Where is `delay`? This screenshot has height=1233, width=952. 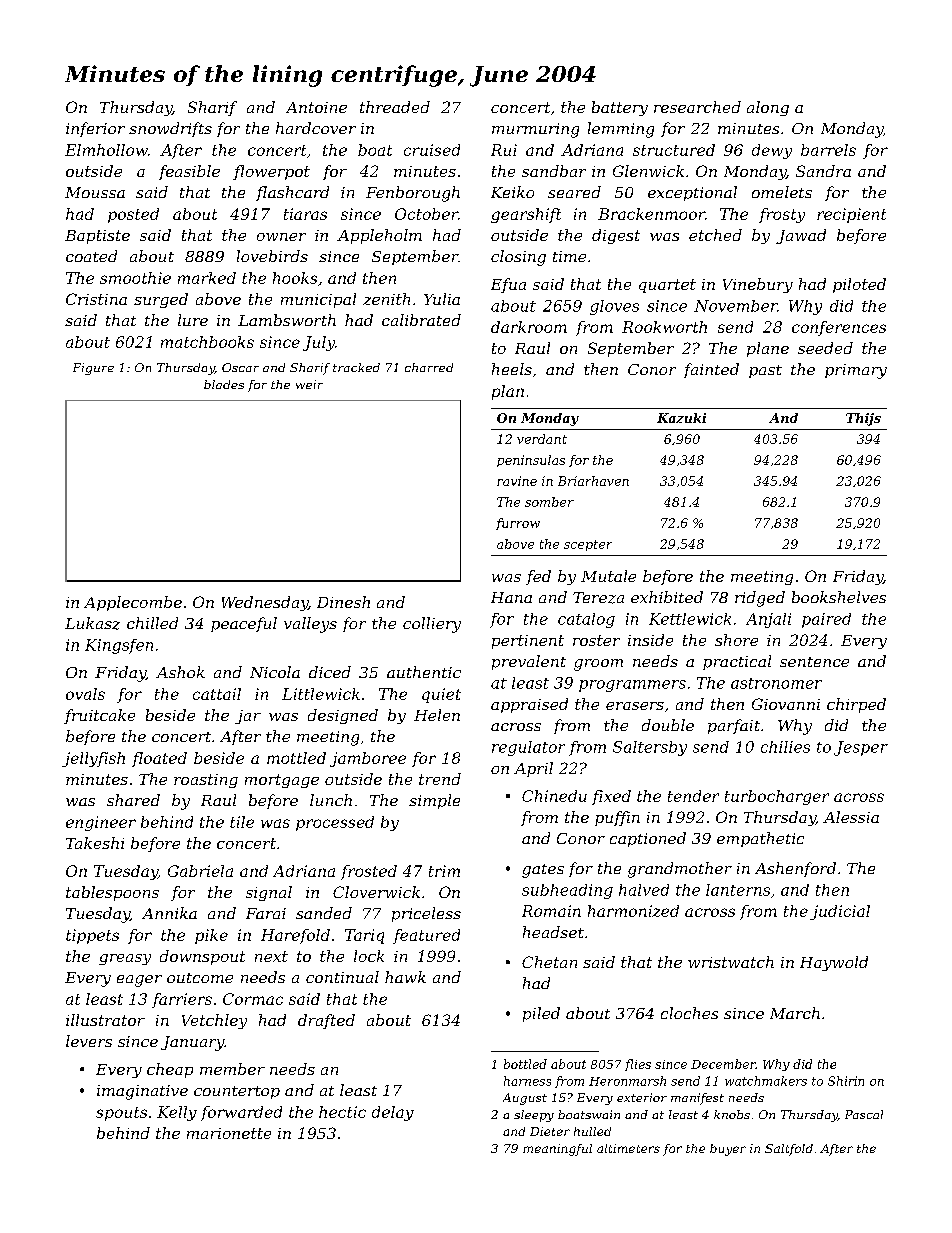
delay is located at coordinates (393, 1113).
